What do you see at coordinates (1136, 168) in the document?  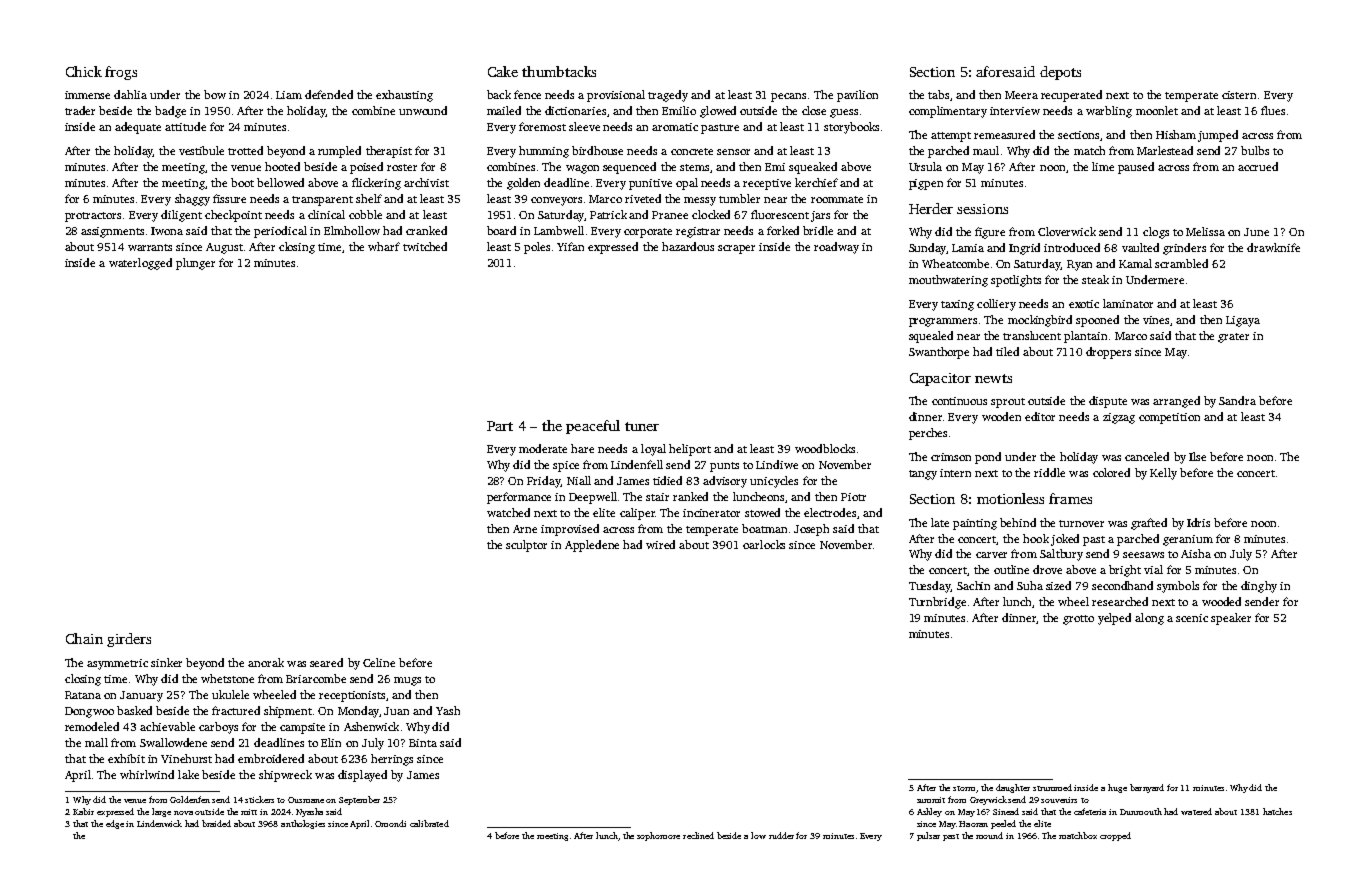 I see `paused` at bounding box center [1136, 168].
